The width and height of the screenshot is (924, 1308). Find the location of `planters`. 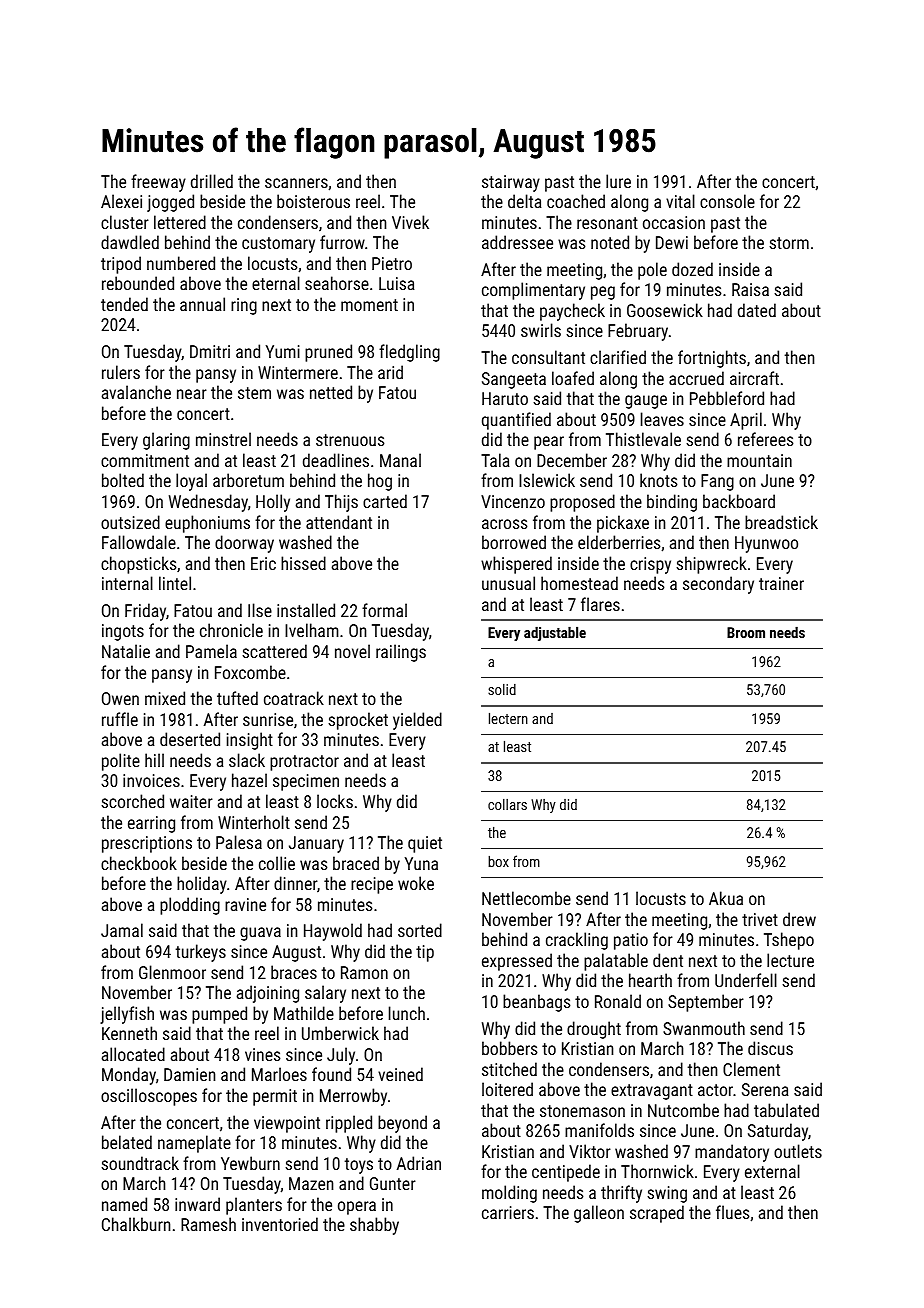

planters is located at coordinates (254, 1206).
